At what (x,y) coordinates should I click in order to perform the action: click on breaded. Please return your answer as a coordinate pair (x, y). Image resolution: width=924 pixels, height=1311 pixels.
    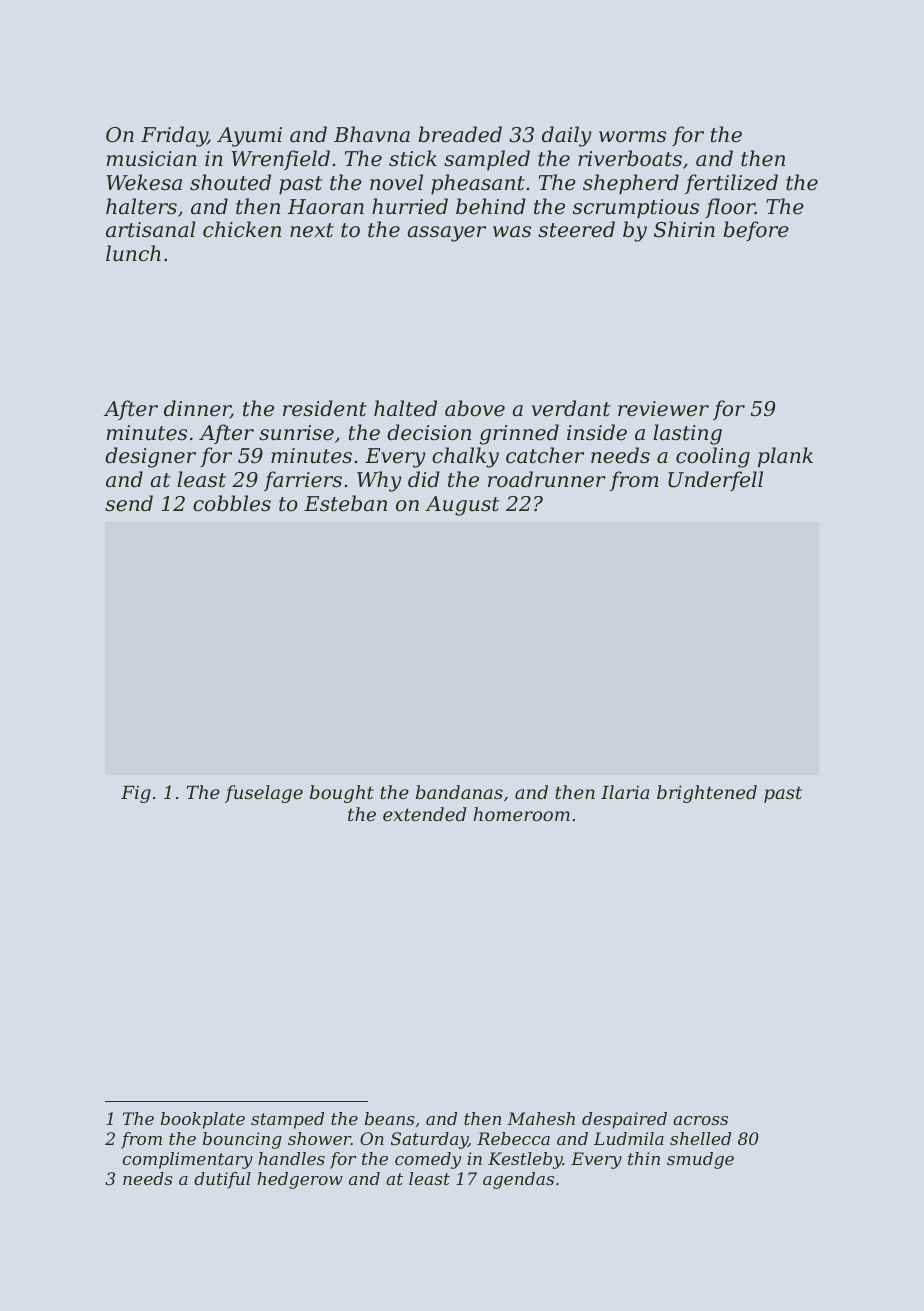
    Looking at the image, I should click on (460, 134).
